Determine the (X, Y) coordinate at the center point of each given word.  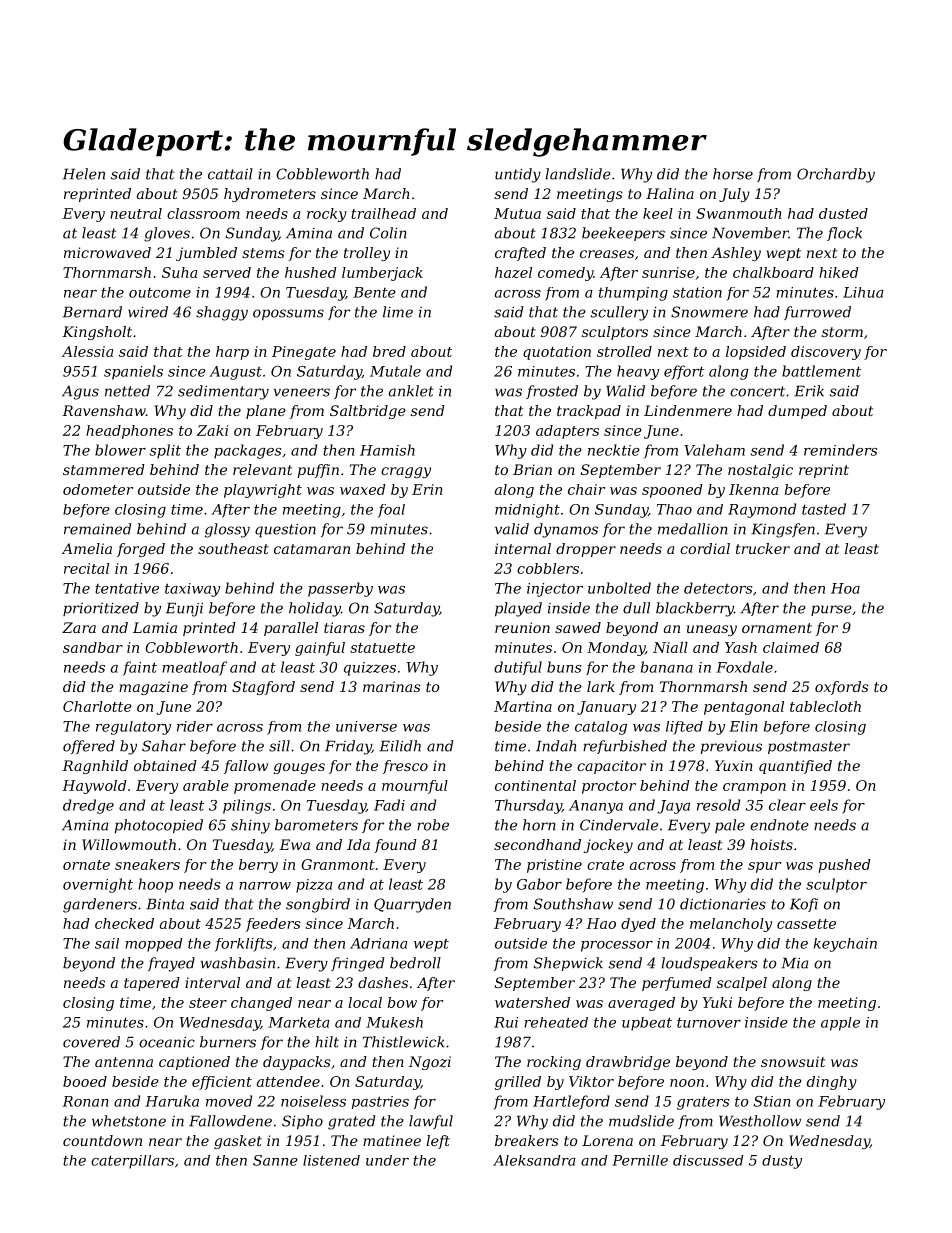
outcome (160, 293)
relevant (262, 469)
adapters (567, 432)
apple (840, 1024)
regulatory (133, 728)
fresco (405, 767)
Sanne (275, 1160)
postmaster (809, 747)
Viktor (591, 1081)
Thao (674, 509)
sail (107, 943)
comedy (565, 274)
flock (844, 234)
